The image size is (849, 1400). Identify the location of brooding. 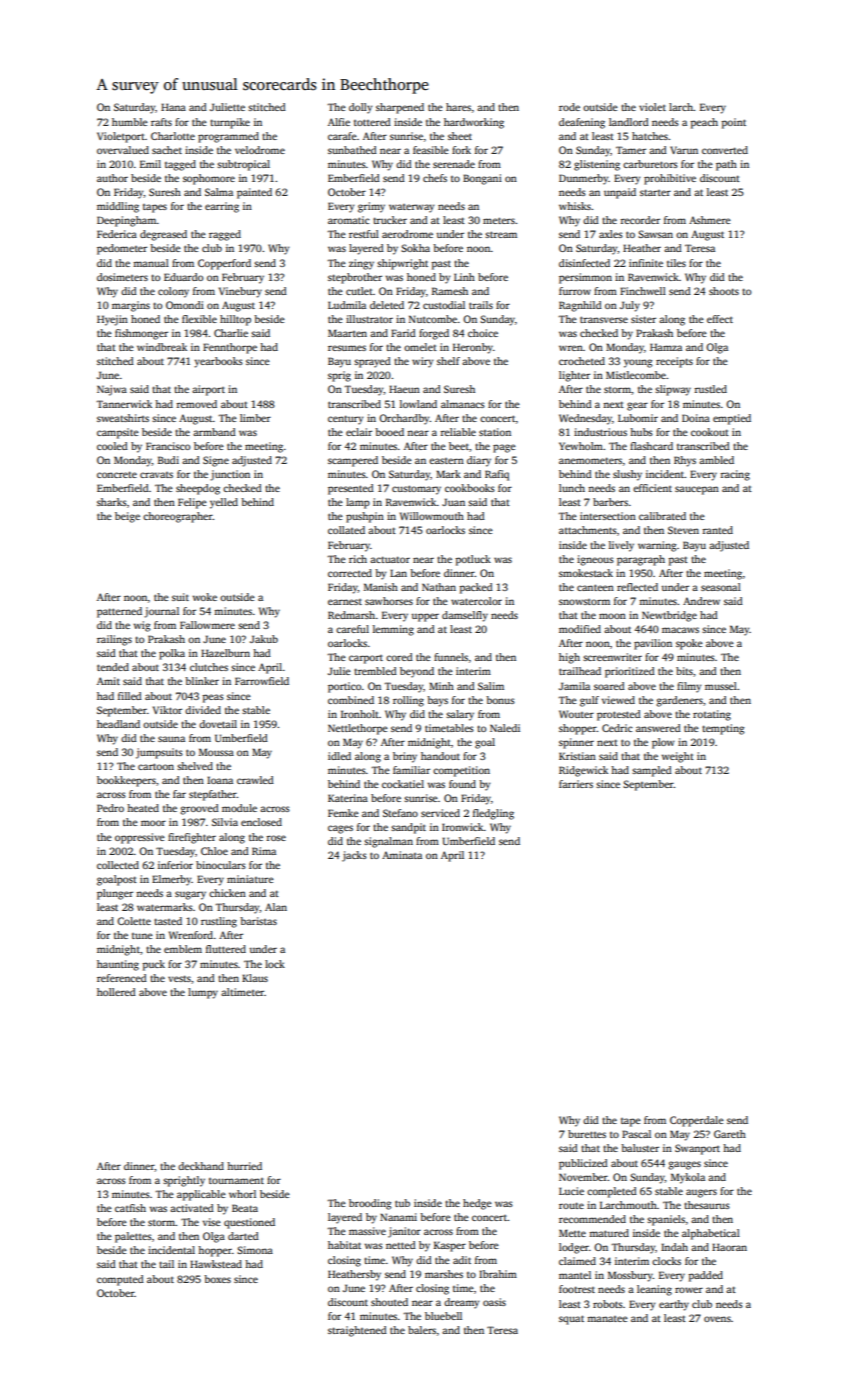
(370, 1204).
